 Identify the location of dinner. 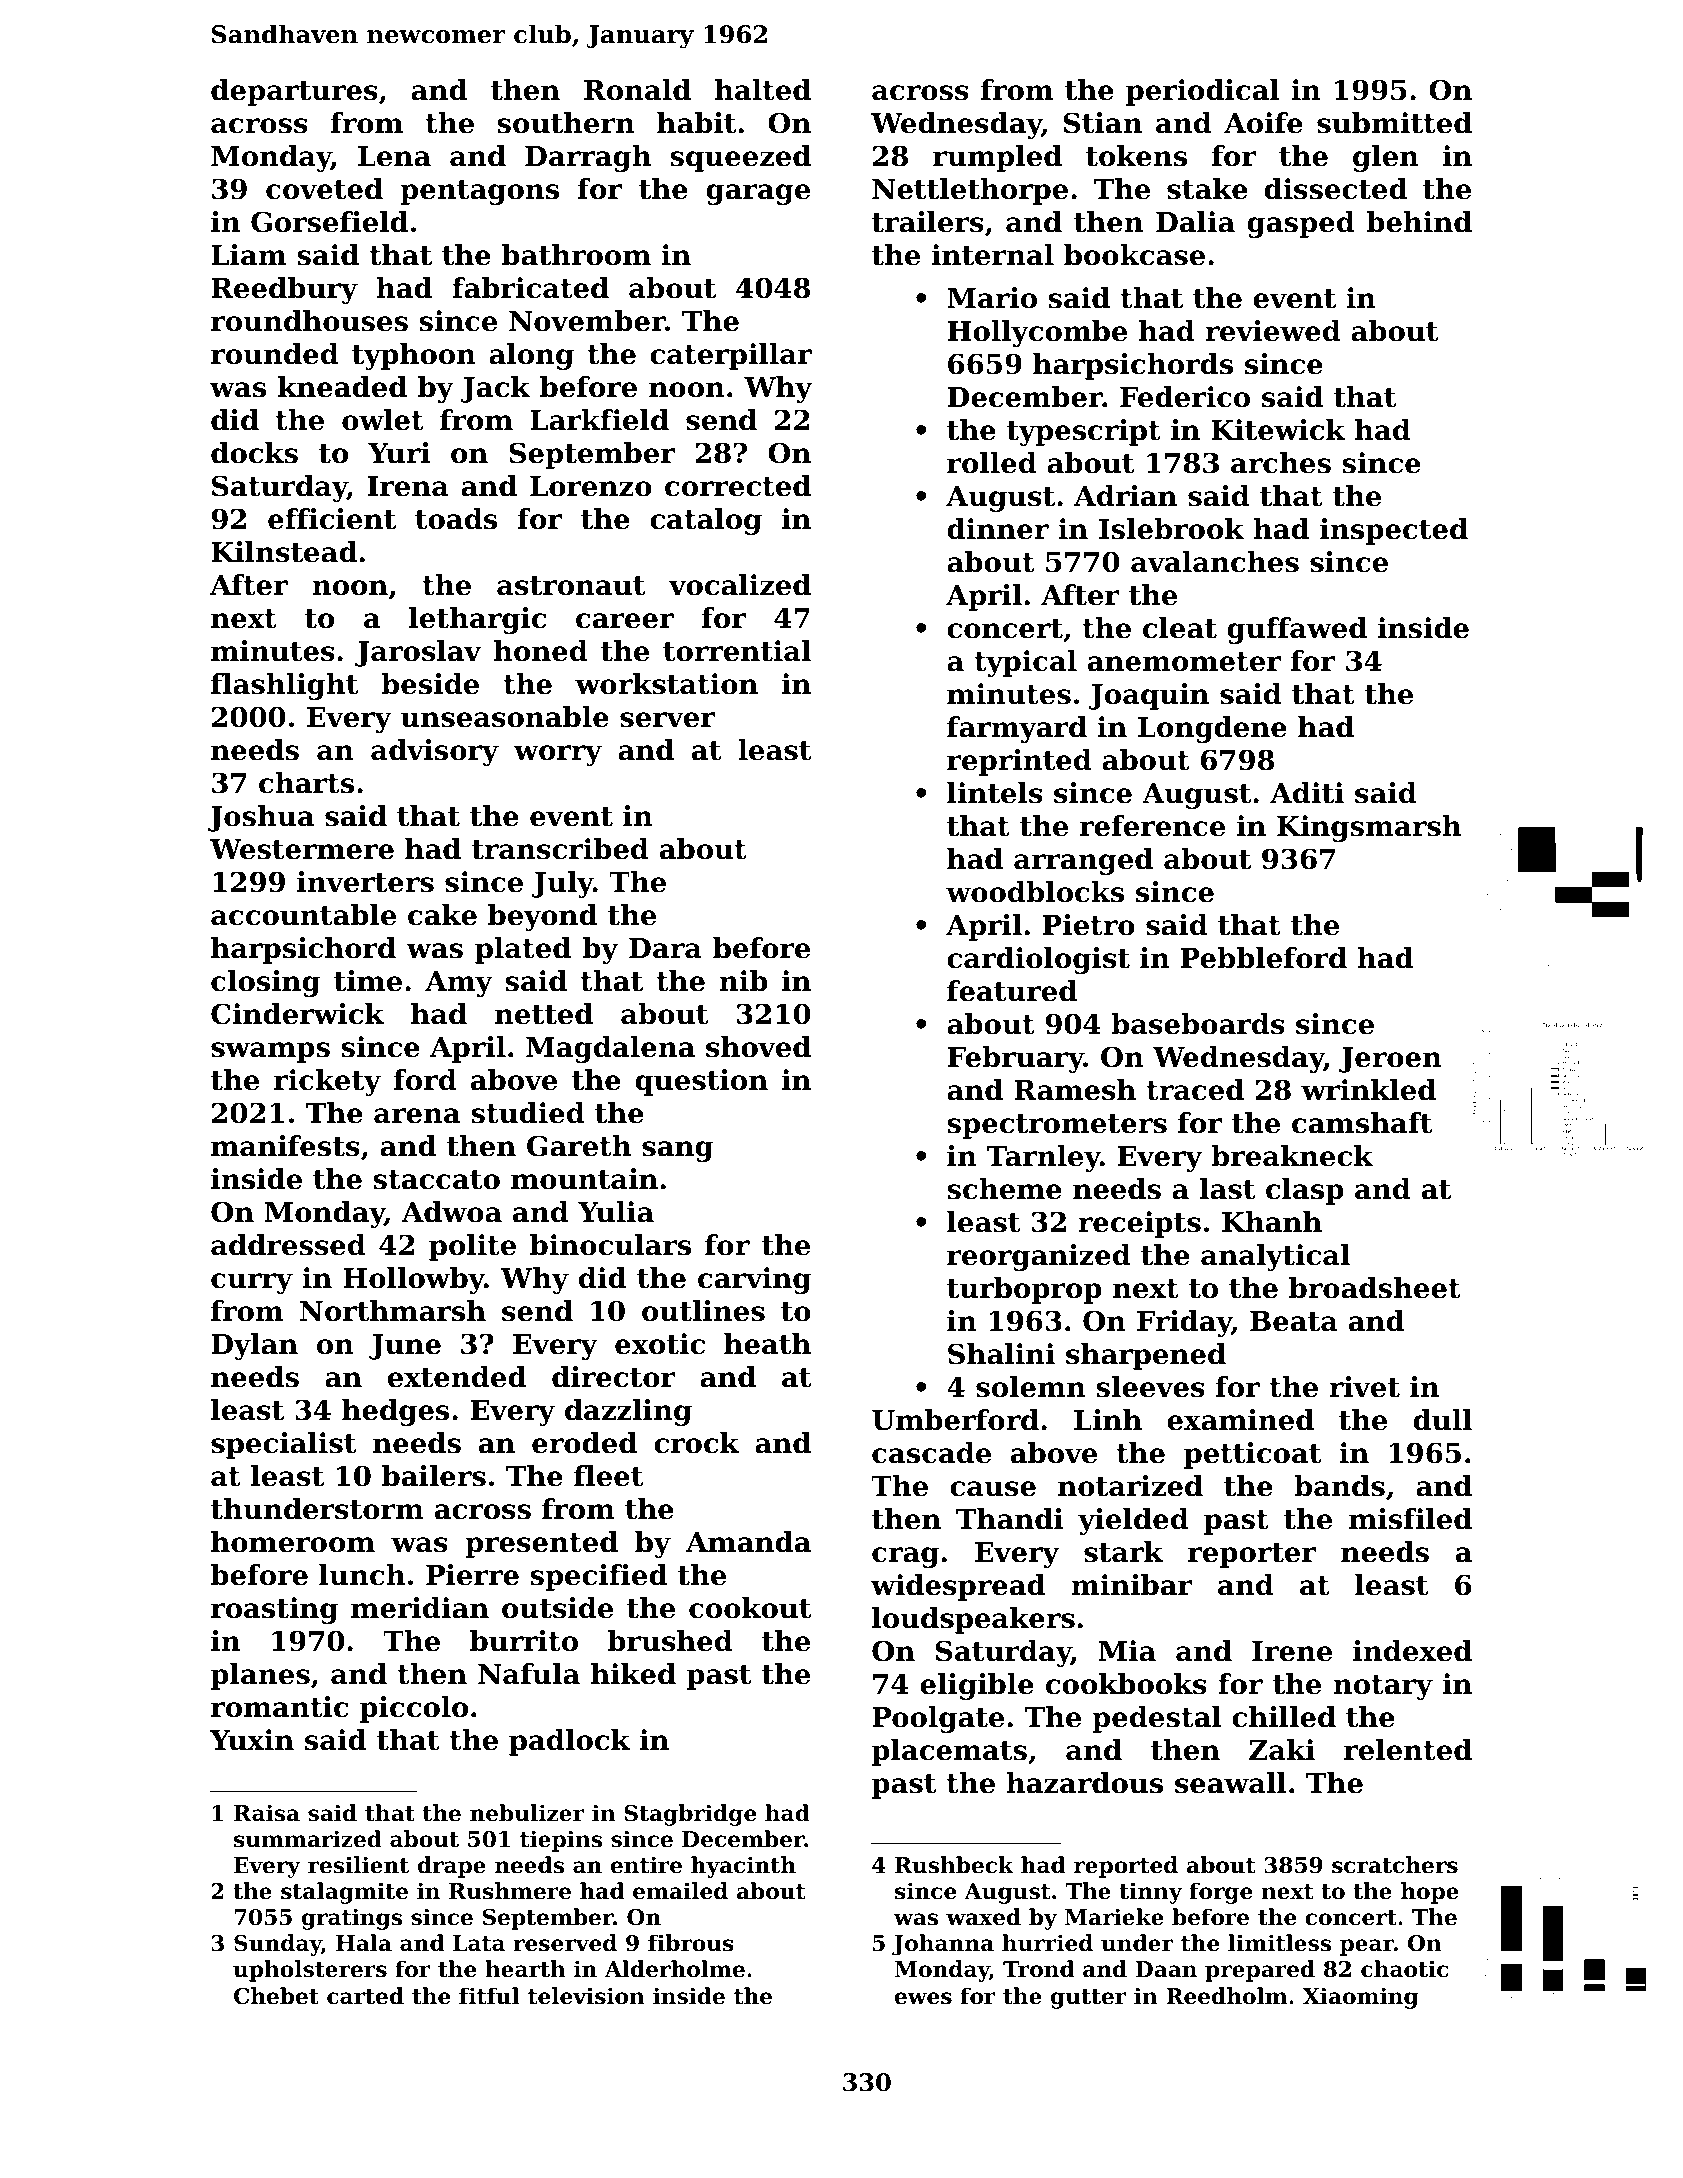
(998, 529).
